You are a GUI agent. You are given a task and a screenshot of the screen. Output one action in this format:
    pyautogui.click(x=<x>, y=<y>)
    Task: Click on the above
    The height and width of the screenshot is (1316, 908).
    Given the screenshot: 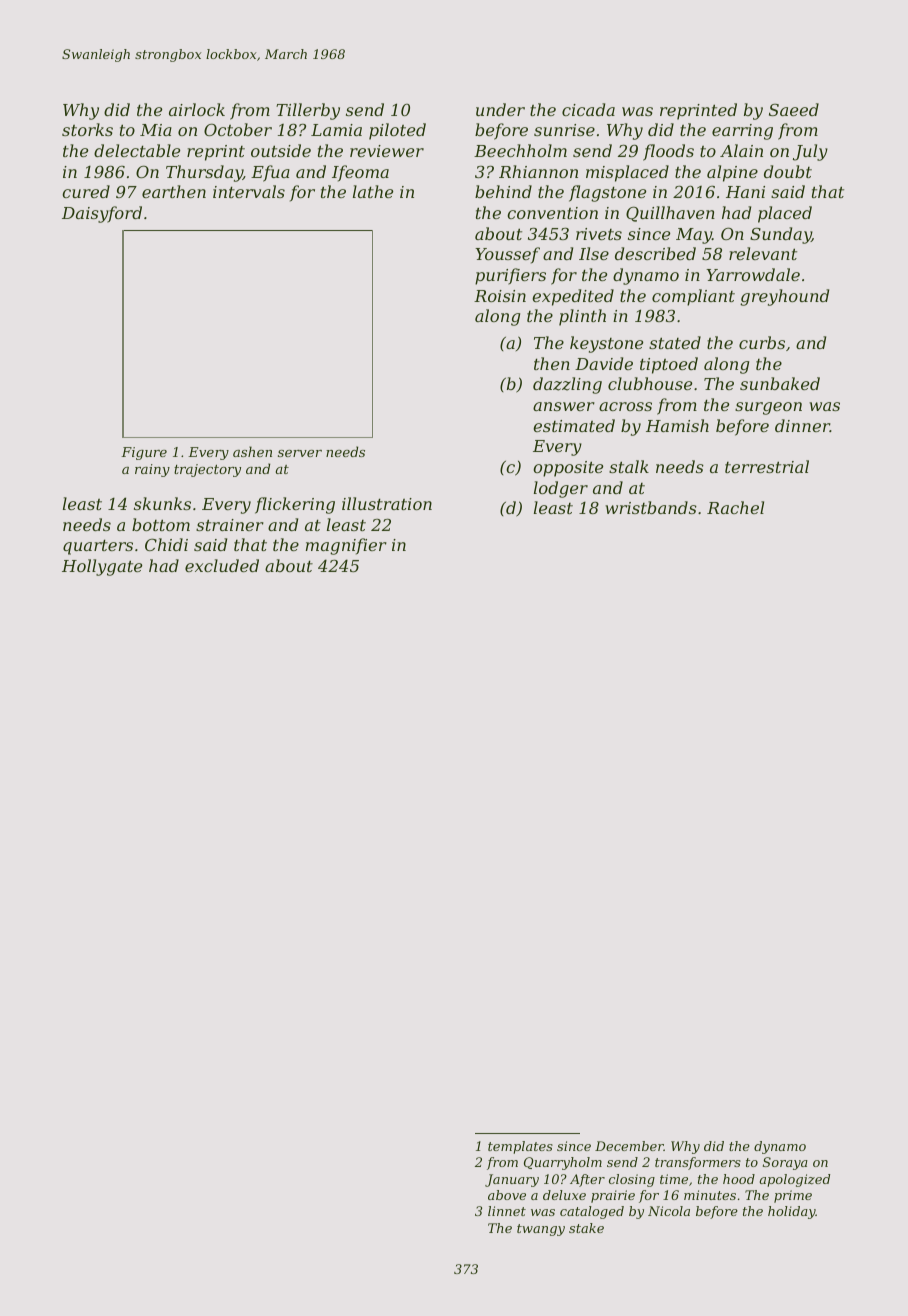 What is the action you would take?
    pyautogui.click(x=507, y=1195)
